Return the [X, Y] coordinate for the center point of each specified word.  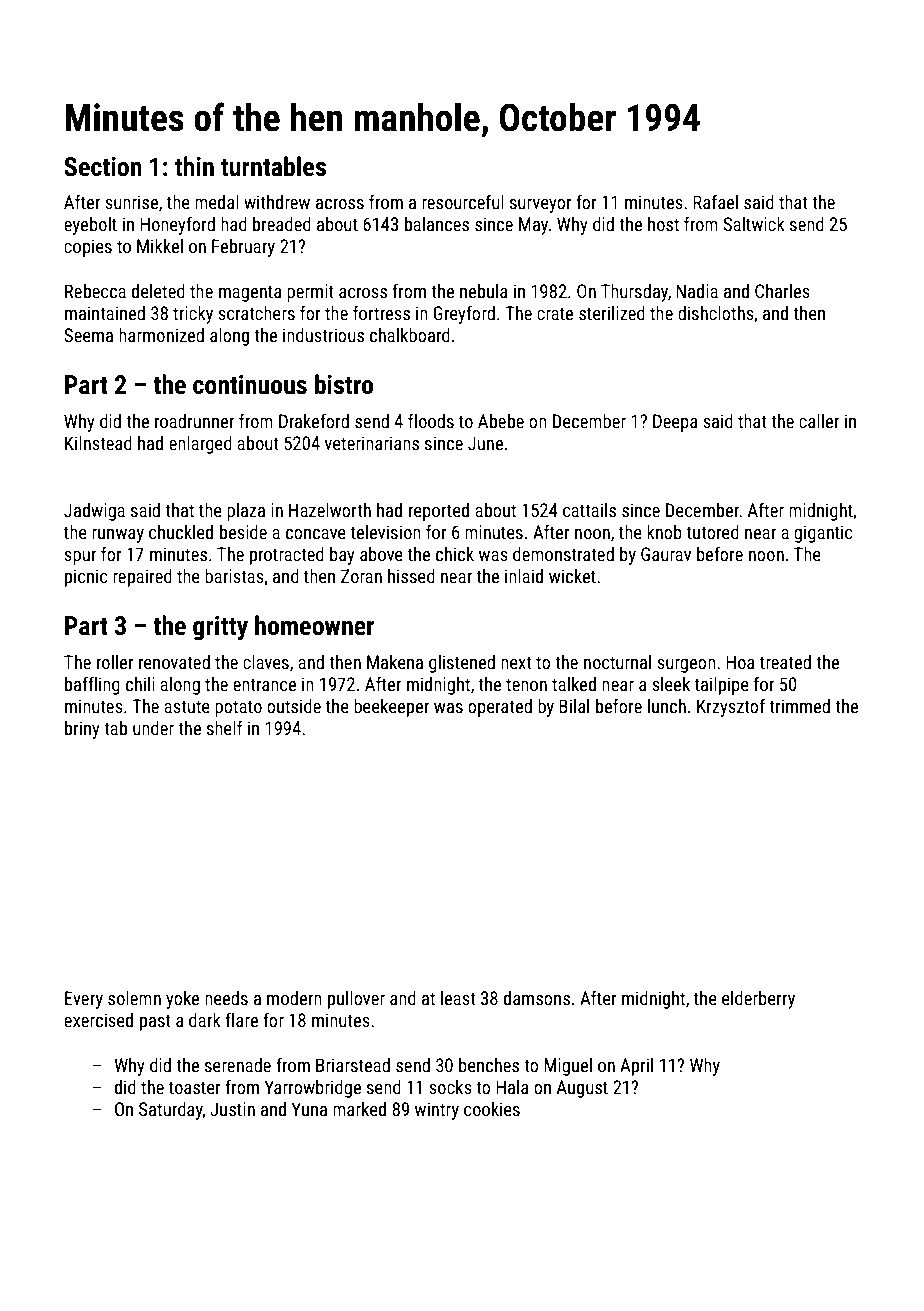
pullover [356, 1000]
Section [103, 167]
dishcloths [716, 313]
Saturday [171, 1111]
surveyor [541, 206]
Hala [512, 1087]
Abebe [501, 421]
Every [84, 1000]
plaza [246, 512]
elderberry [758, 1000]
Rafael [715, 202]
